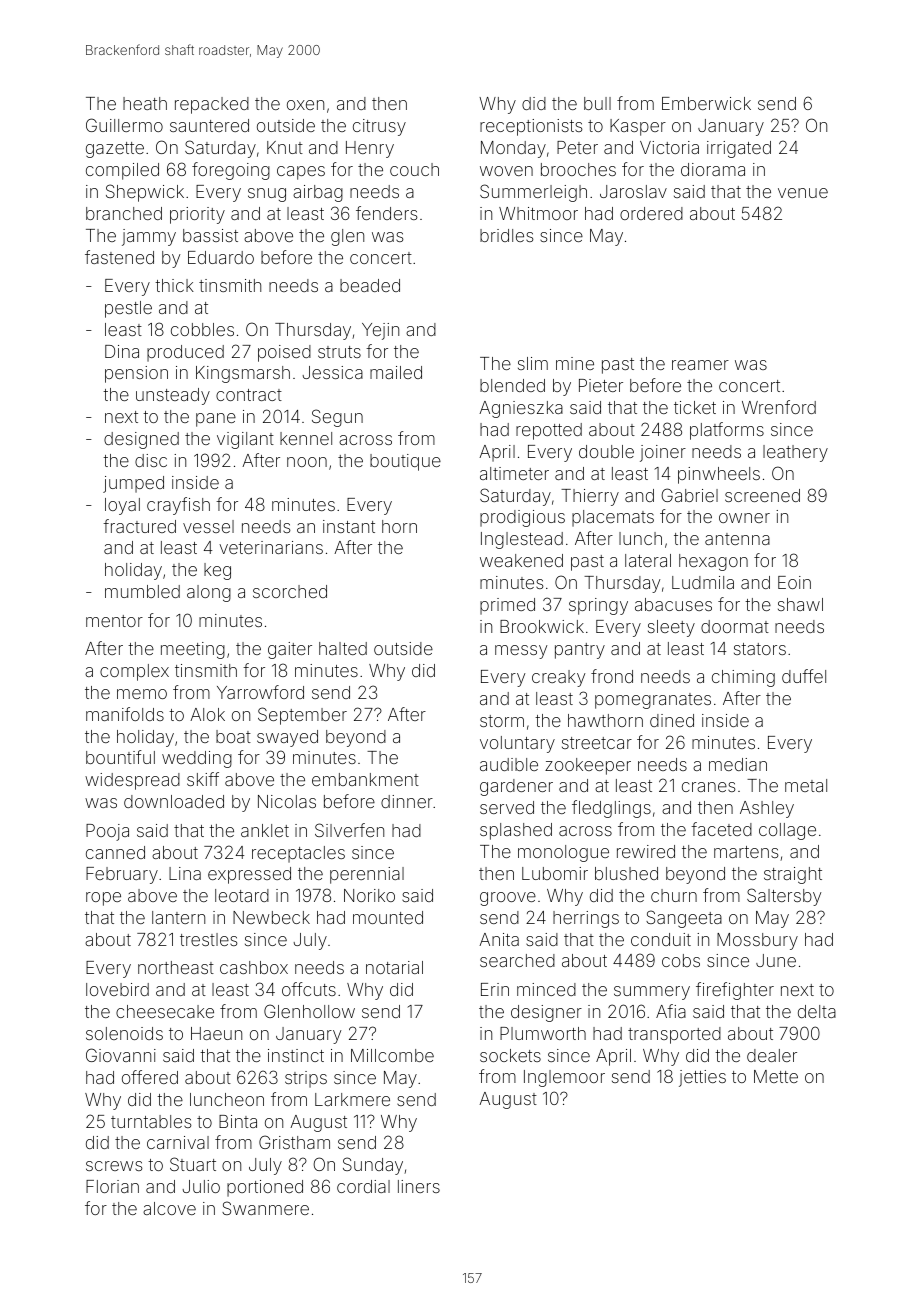  I want to click on Mette, so click(776, 1076).
